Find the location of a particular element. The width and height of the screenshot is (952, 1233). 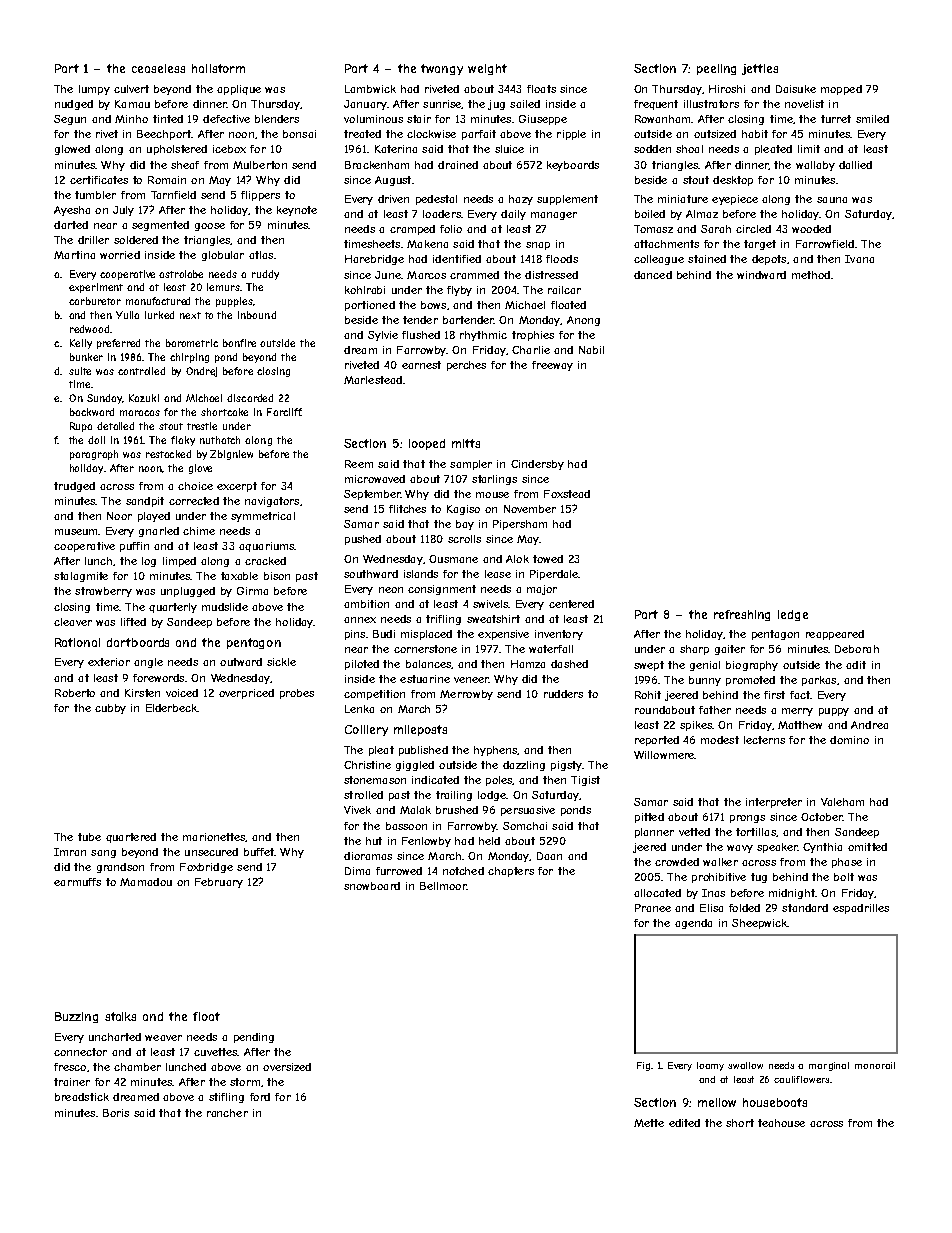

Mette is located at coordinates (649, 1123).
